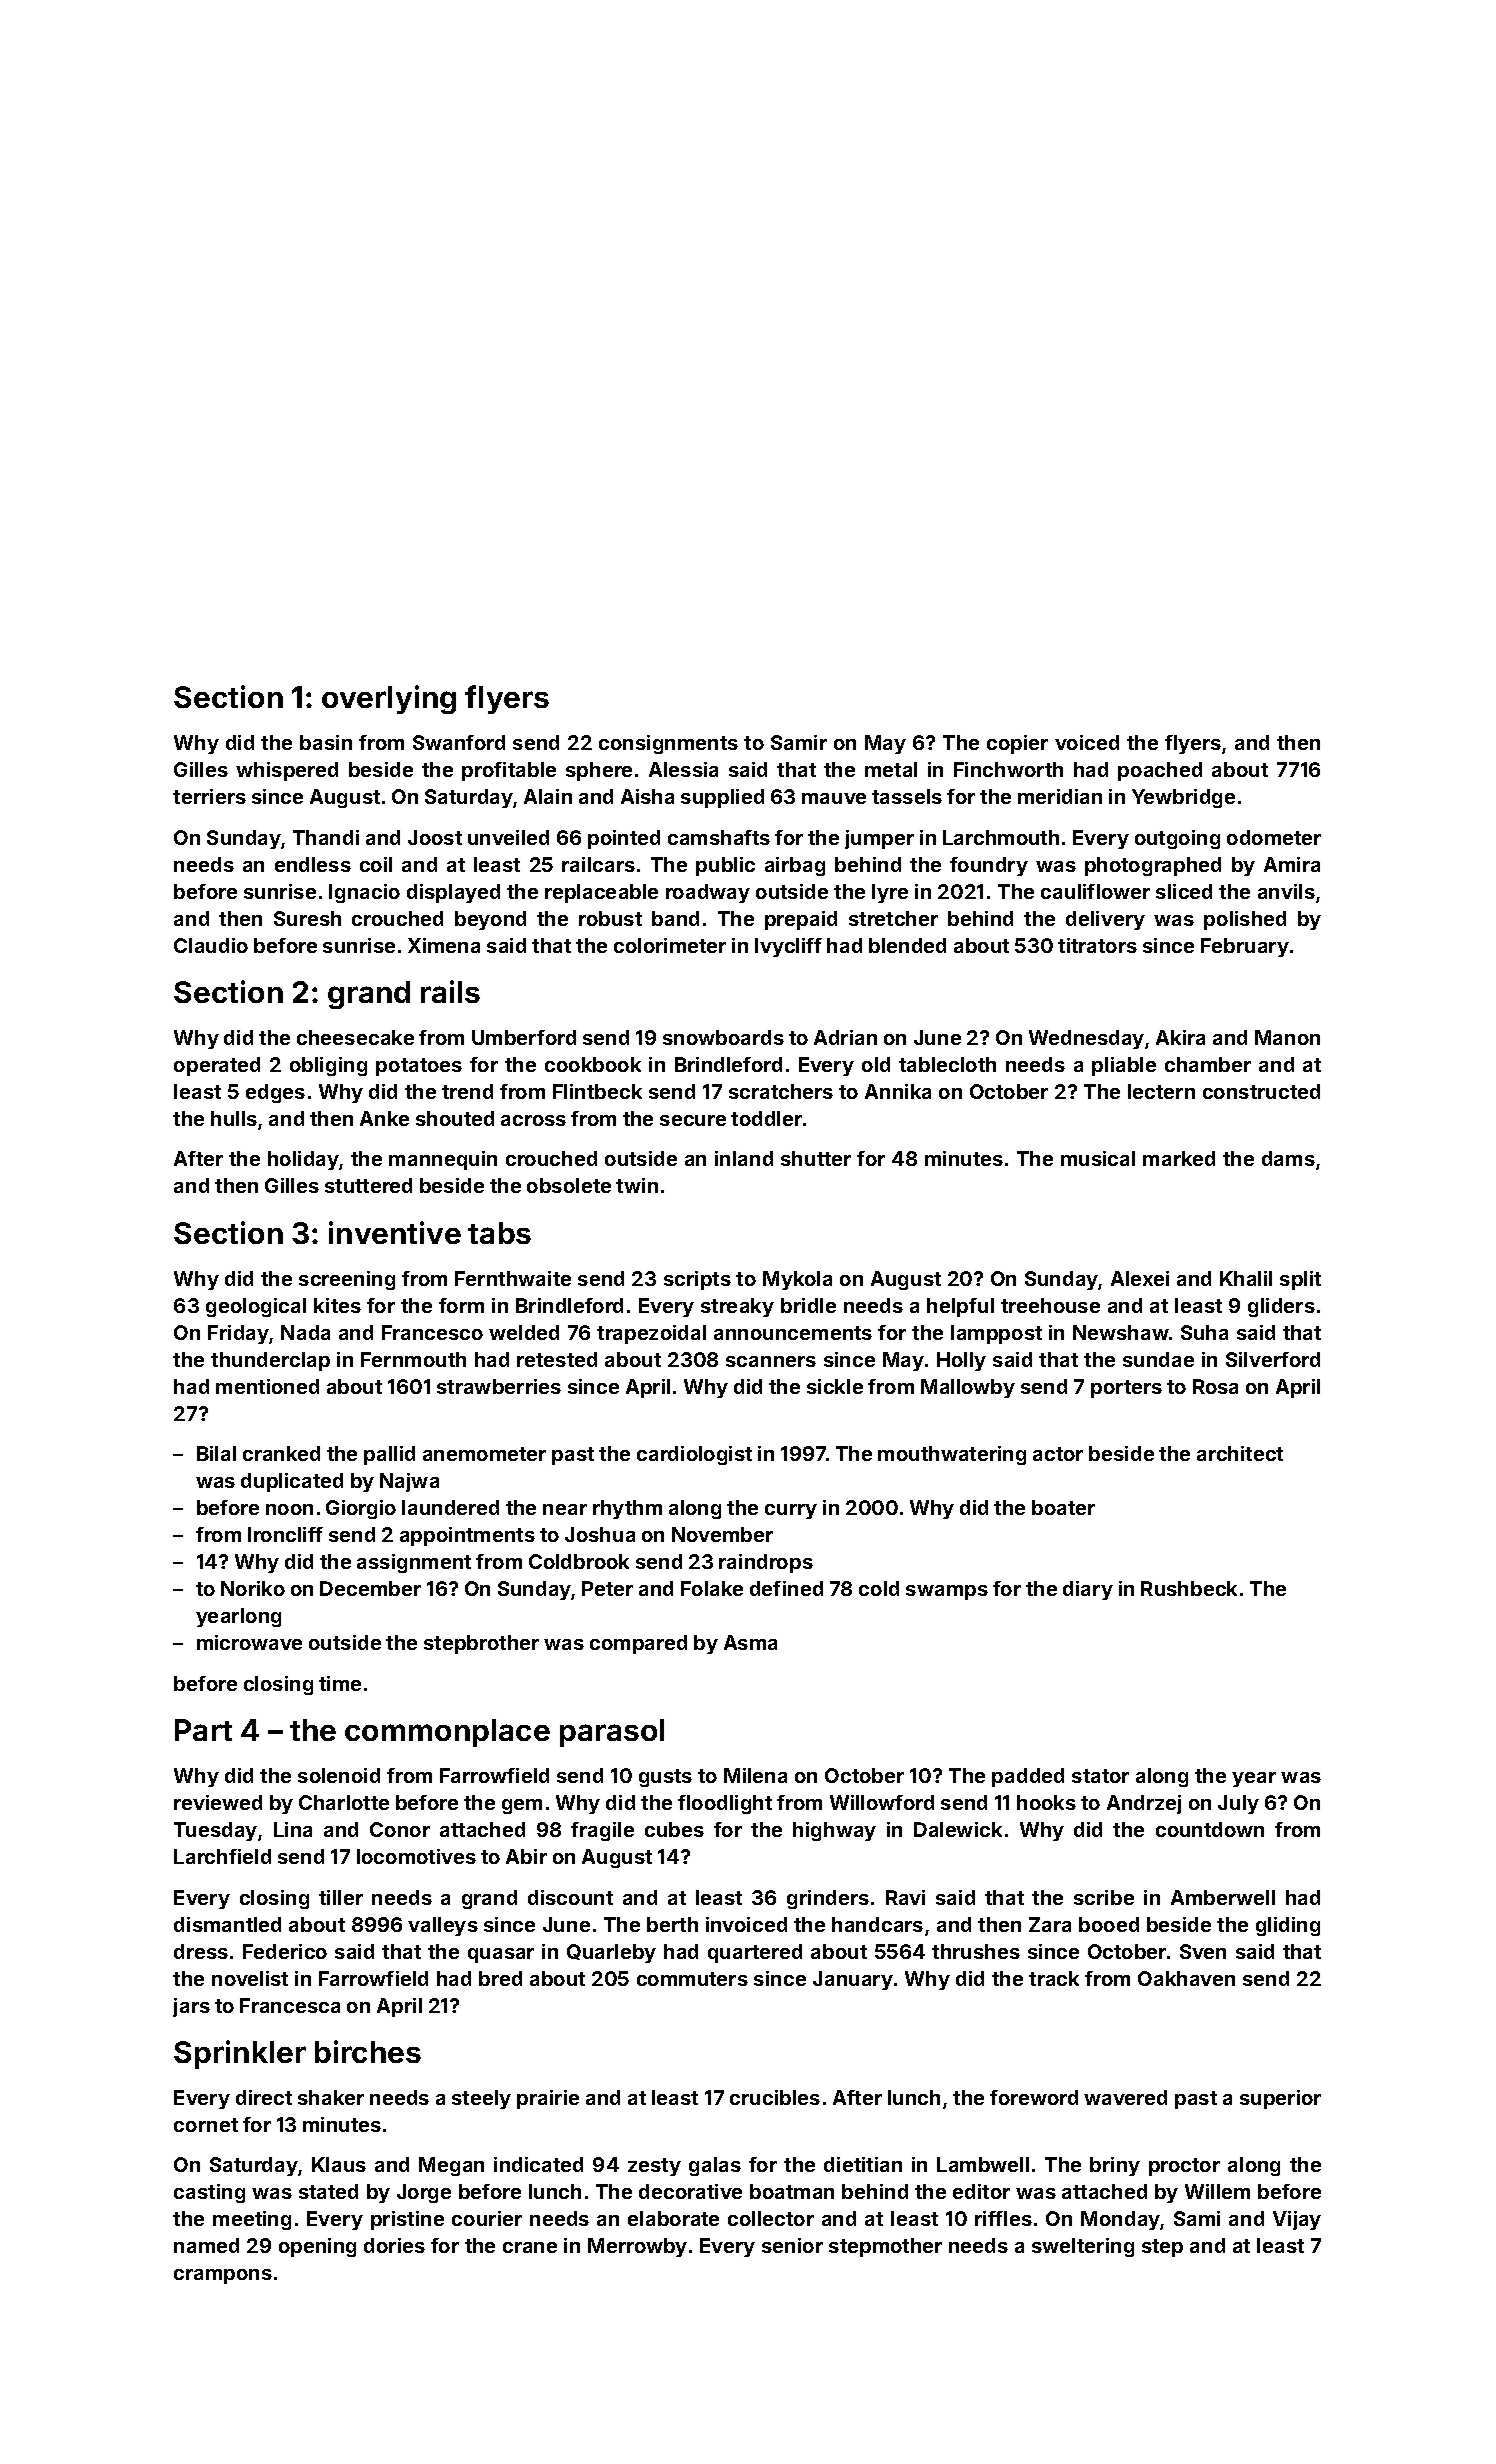  What do you see at coordinates (340, 1683) in the image?
I see `time` at bounding box center [340, 1683].
